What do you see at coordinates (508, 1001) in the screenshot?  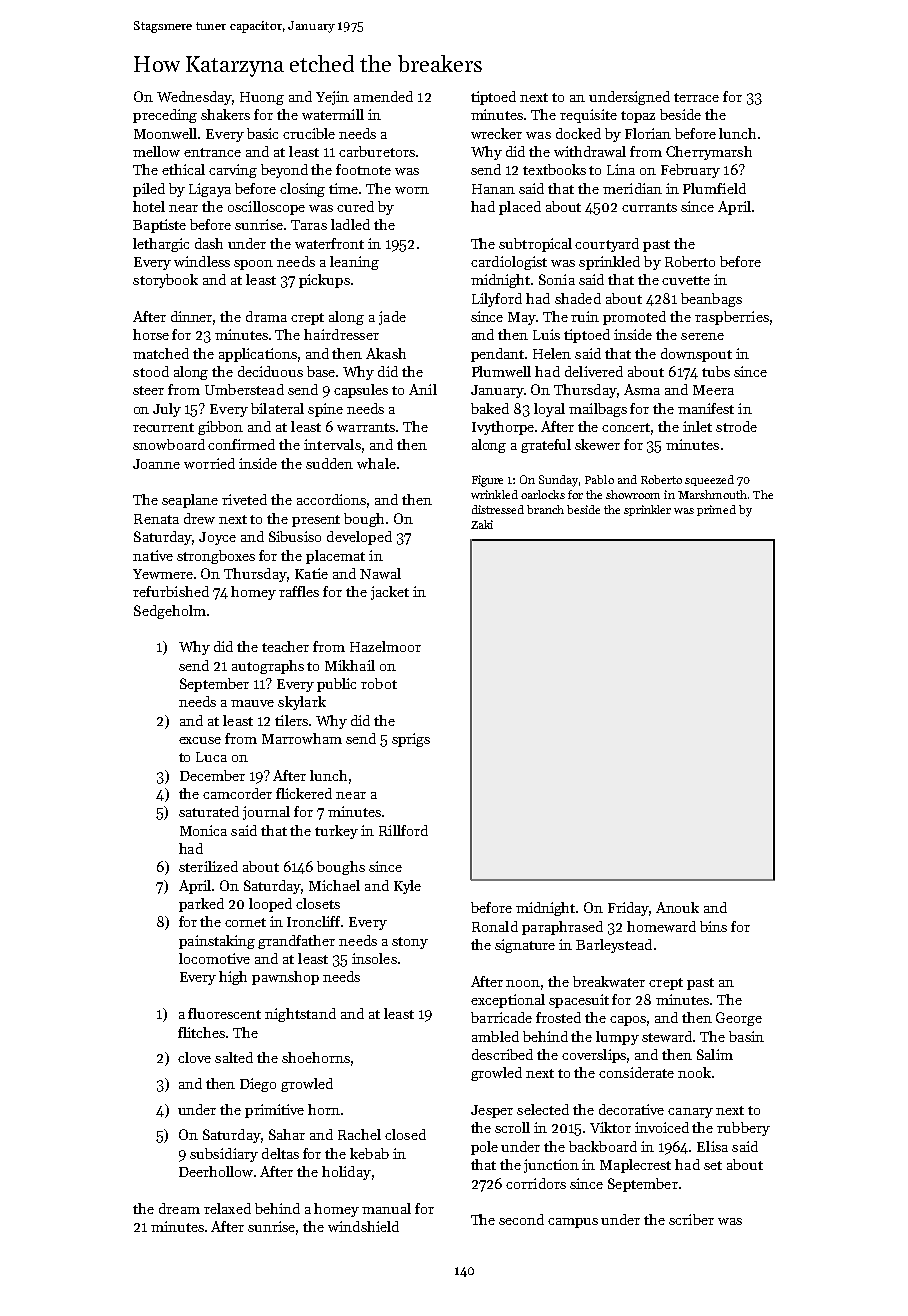 I see `exceptional` at bounding box center [508, 1001].
